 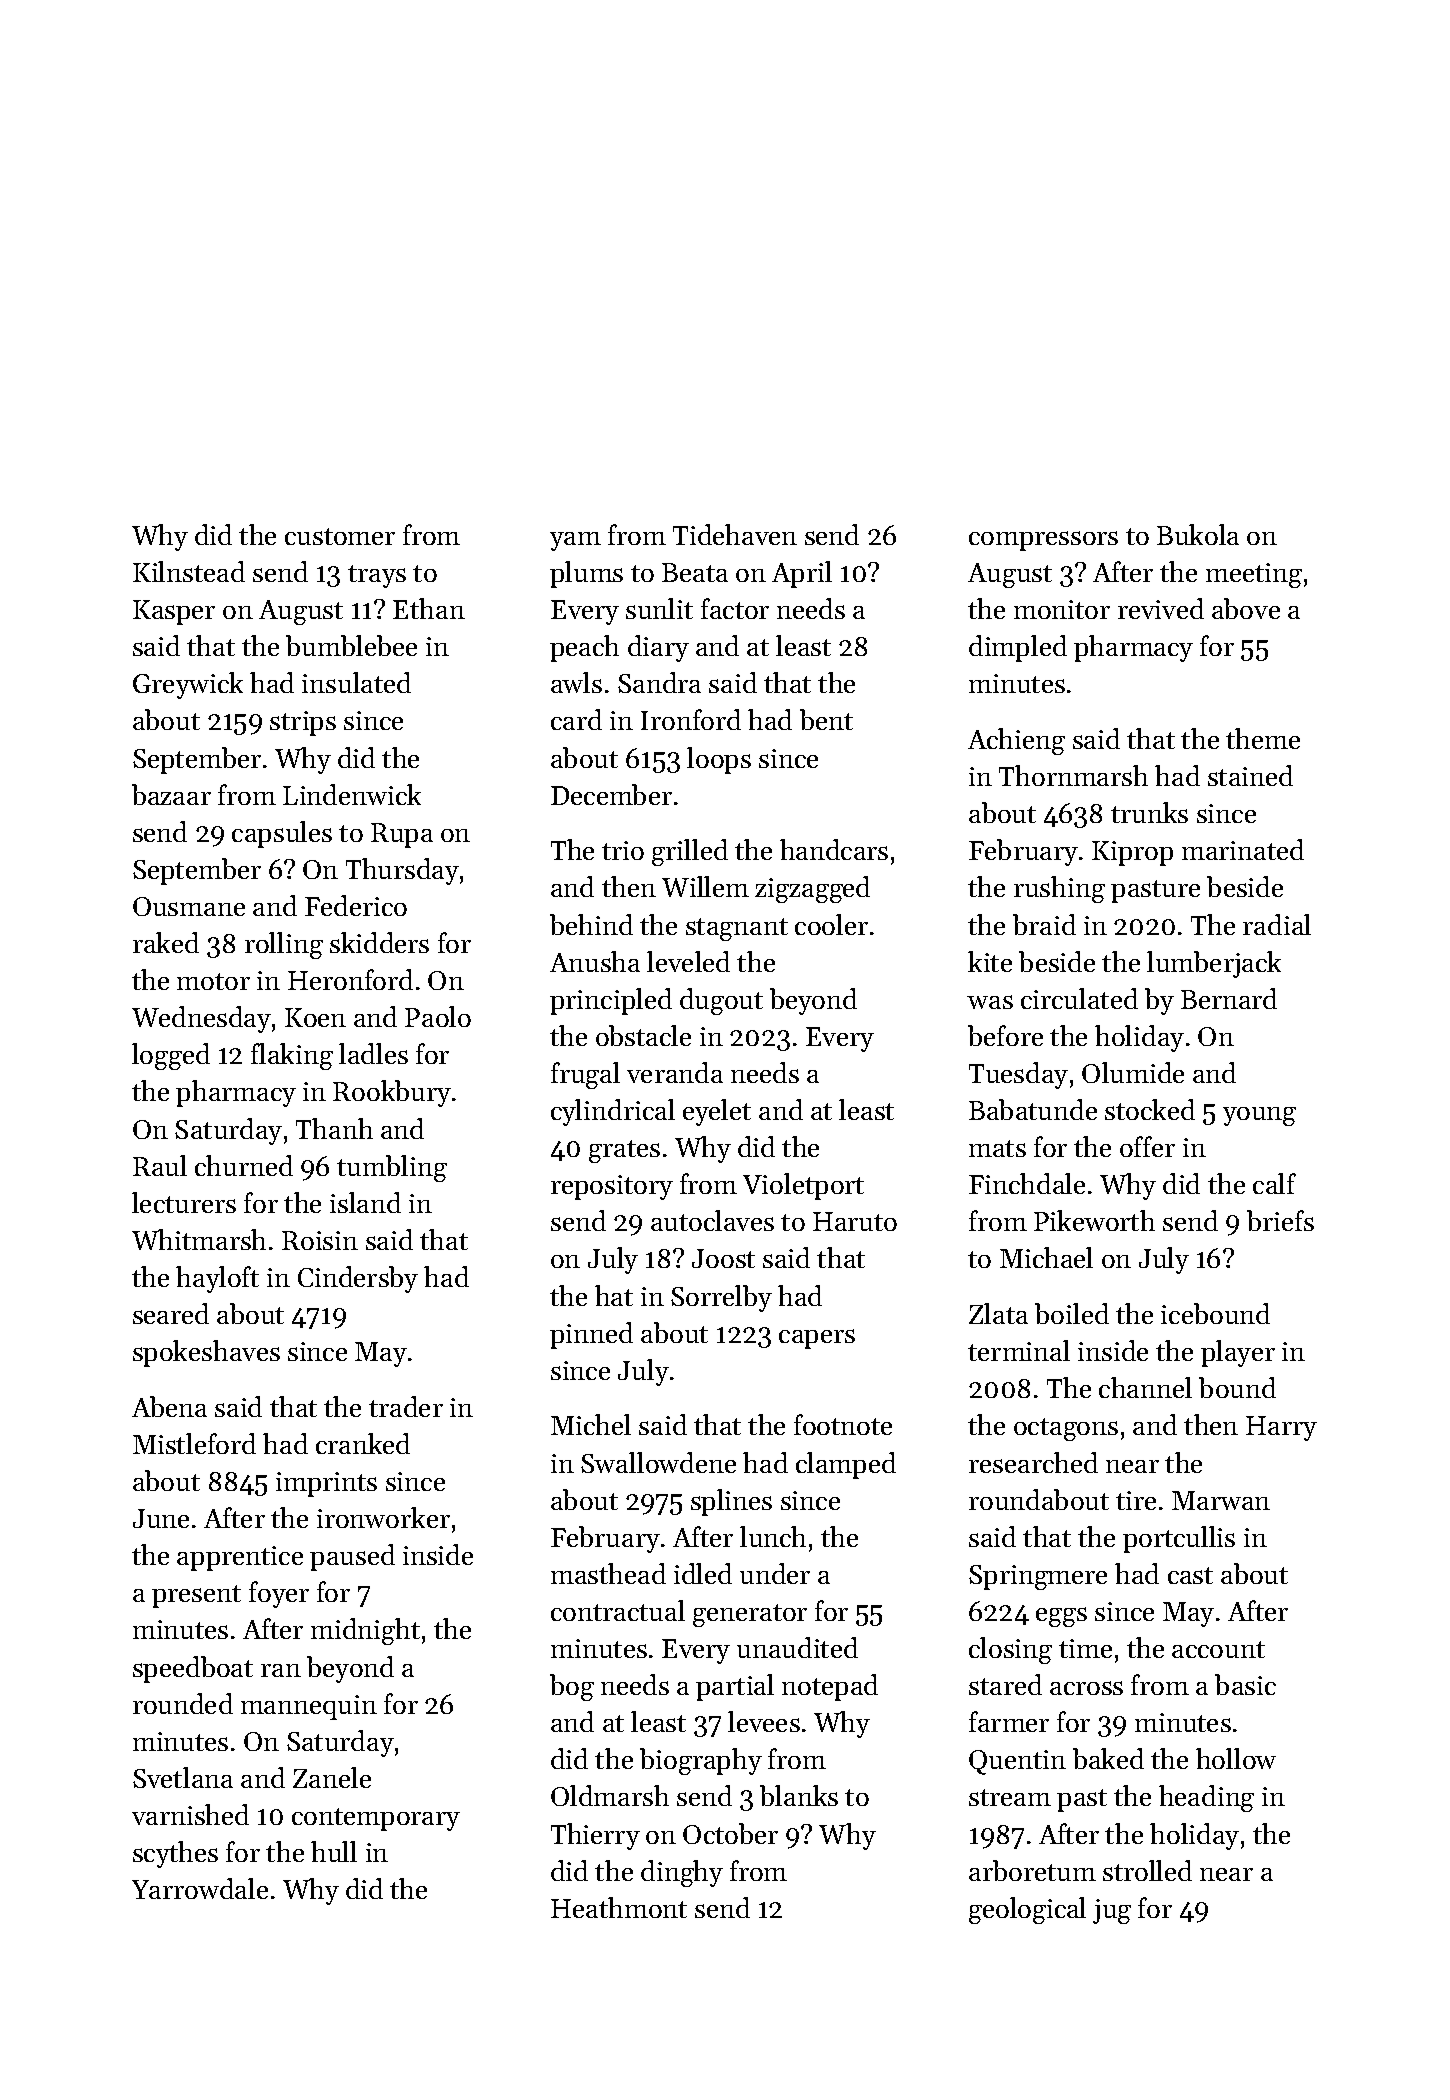 I want to click on Paolo, so click(x=438, y=1016).
